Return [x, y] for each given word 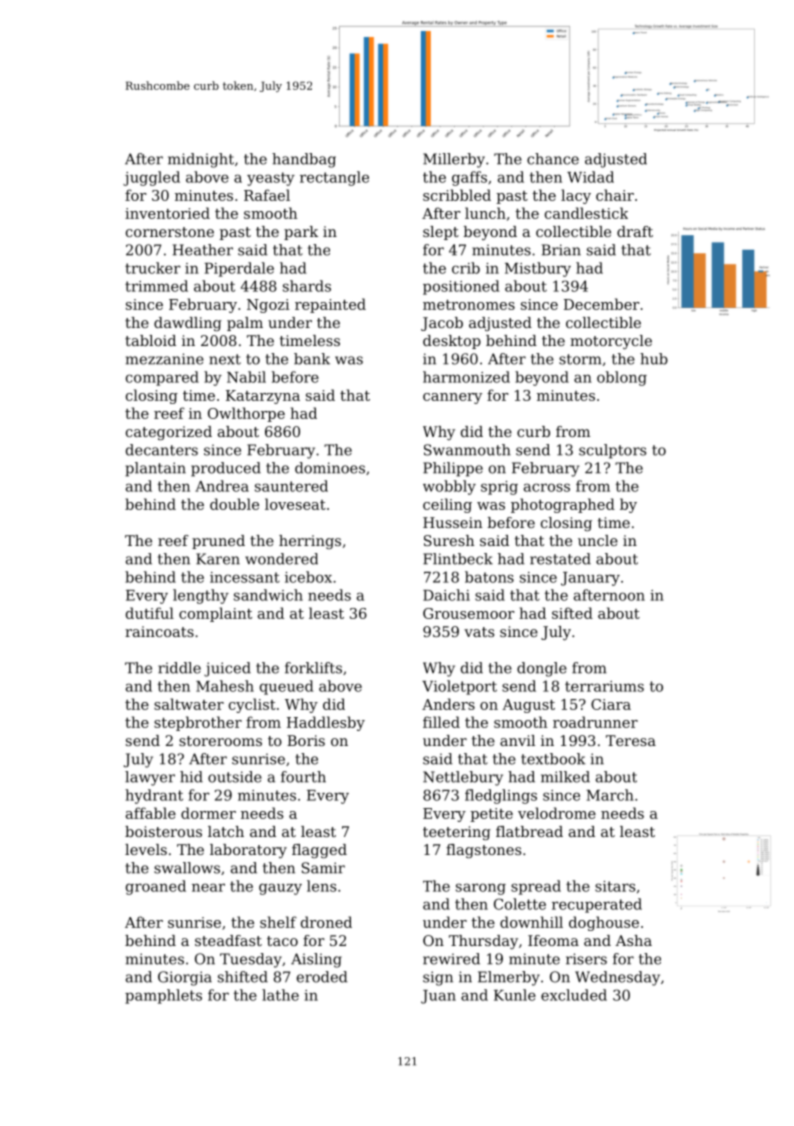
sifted [572, 613]
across [547, 487]
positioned [461, 287]
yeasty [271, 179]
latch [226, 831]
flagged [319, 851]
